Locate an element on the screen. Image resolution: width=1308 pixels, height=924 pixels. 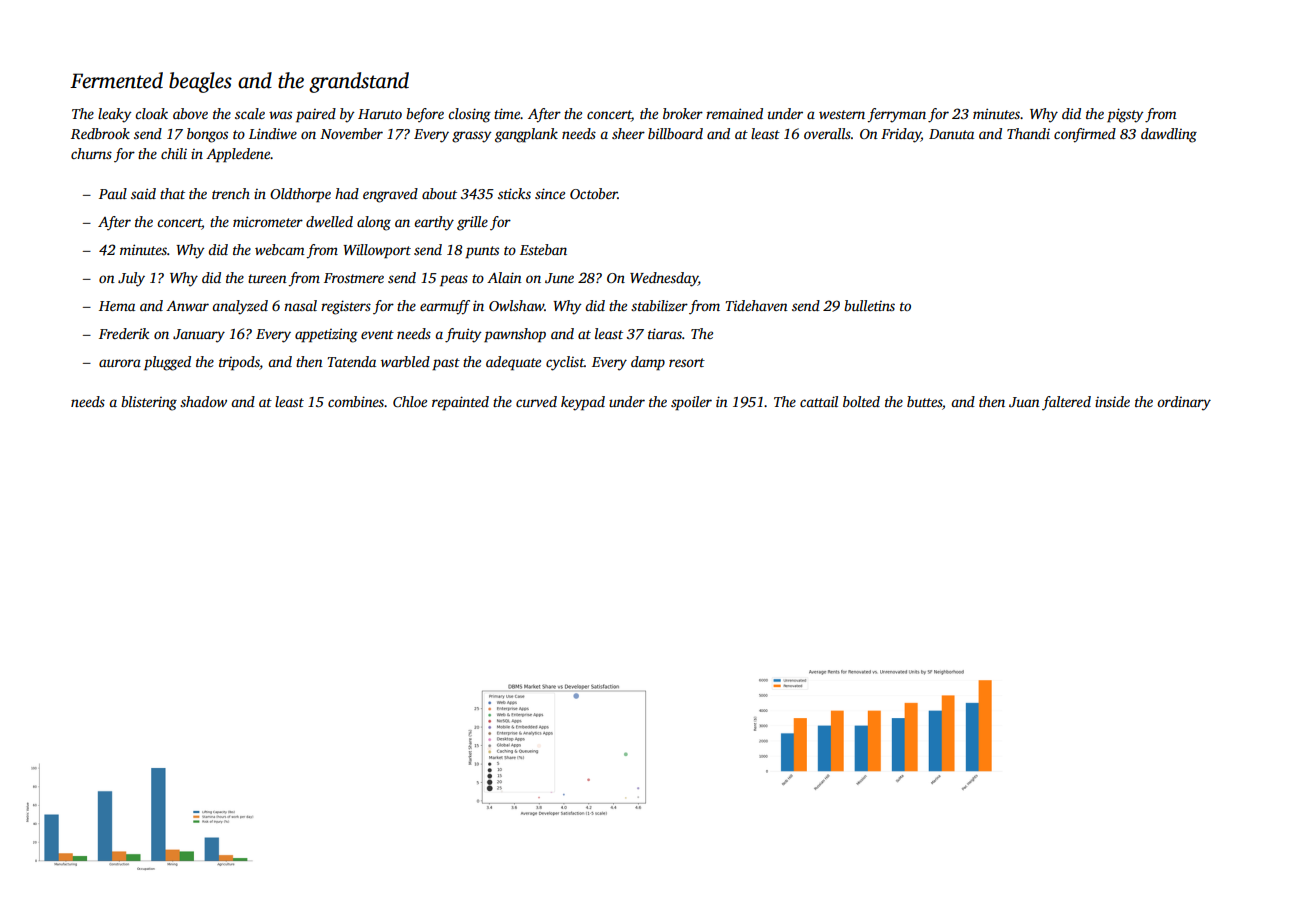
registers is located at coordinates (346, 307).
